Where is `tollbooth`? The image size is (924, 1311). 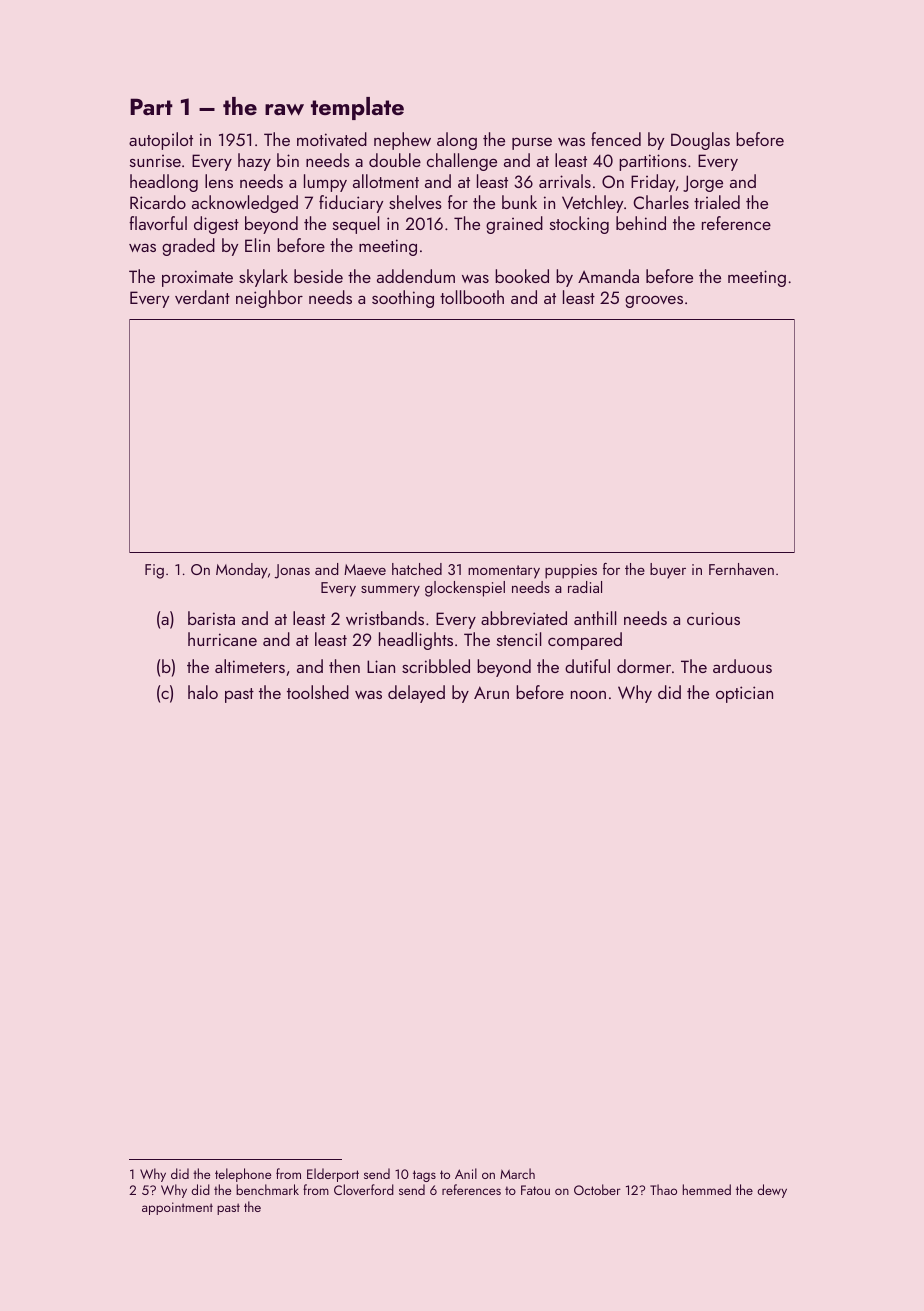
tollbooth is located at coordinates (472, 297).
